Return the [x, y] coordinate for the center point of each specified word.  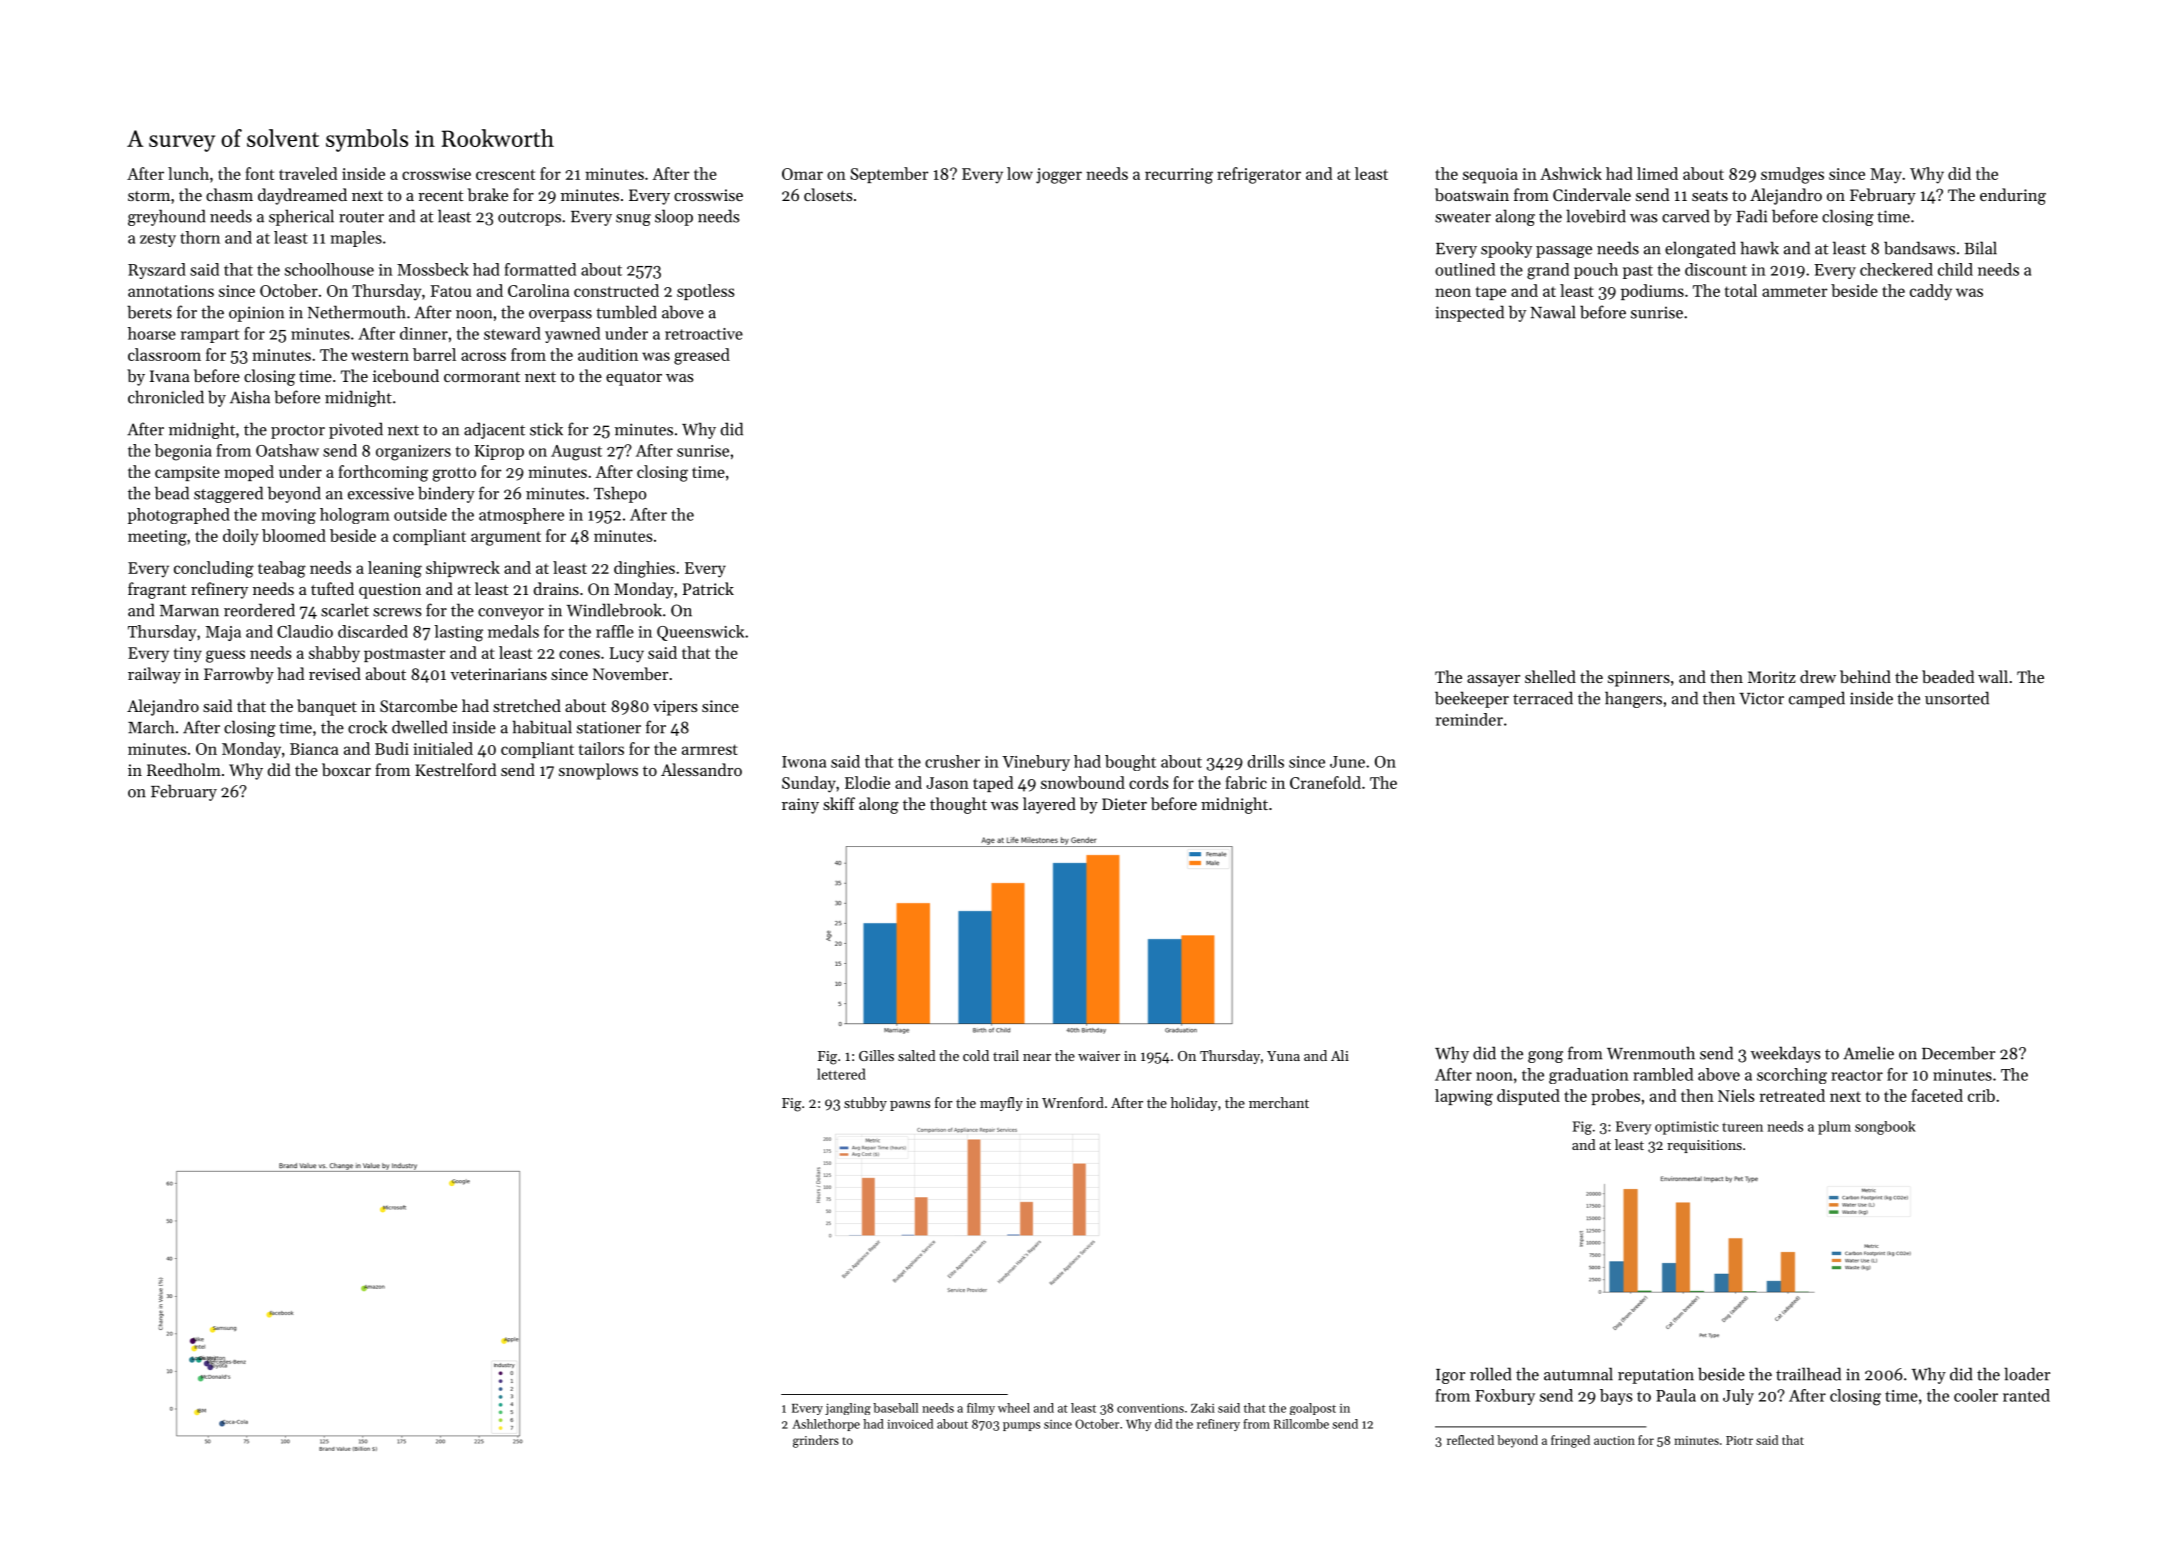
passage [1564, 252]
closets [828, 194]
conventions [1150, 1408]
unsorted [1957, 698]
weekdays [1785, 1054]
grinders [816, 1441]
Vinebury [1036, 763]
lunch [188, 173]
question [390, 591]
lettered [841, 1074]
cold [976, 1055]
